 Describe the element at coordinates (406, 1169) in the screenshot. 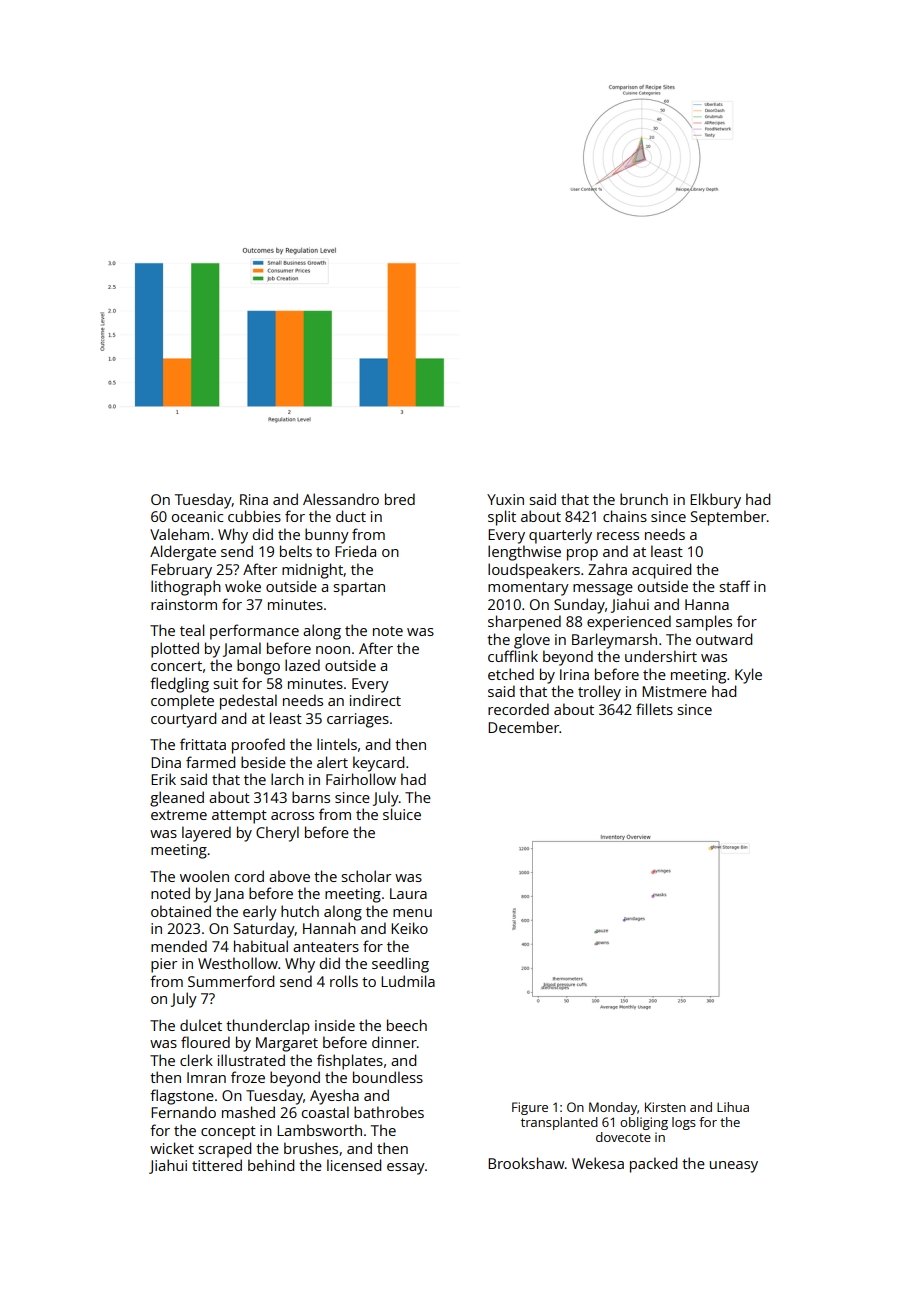

I see `essay` at that location.
